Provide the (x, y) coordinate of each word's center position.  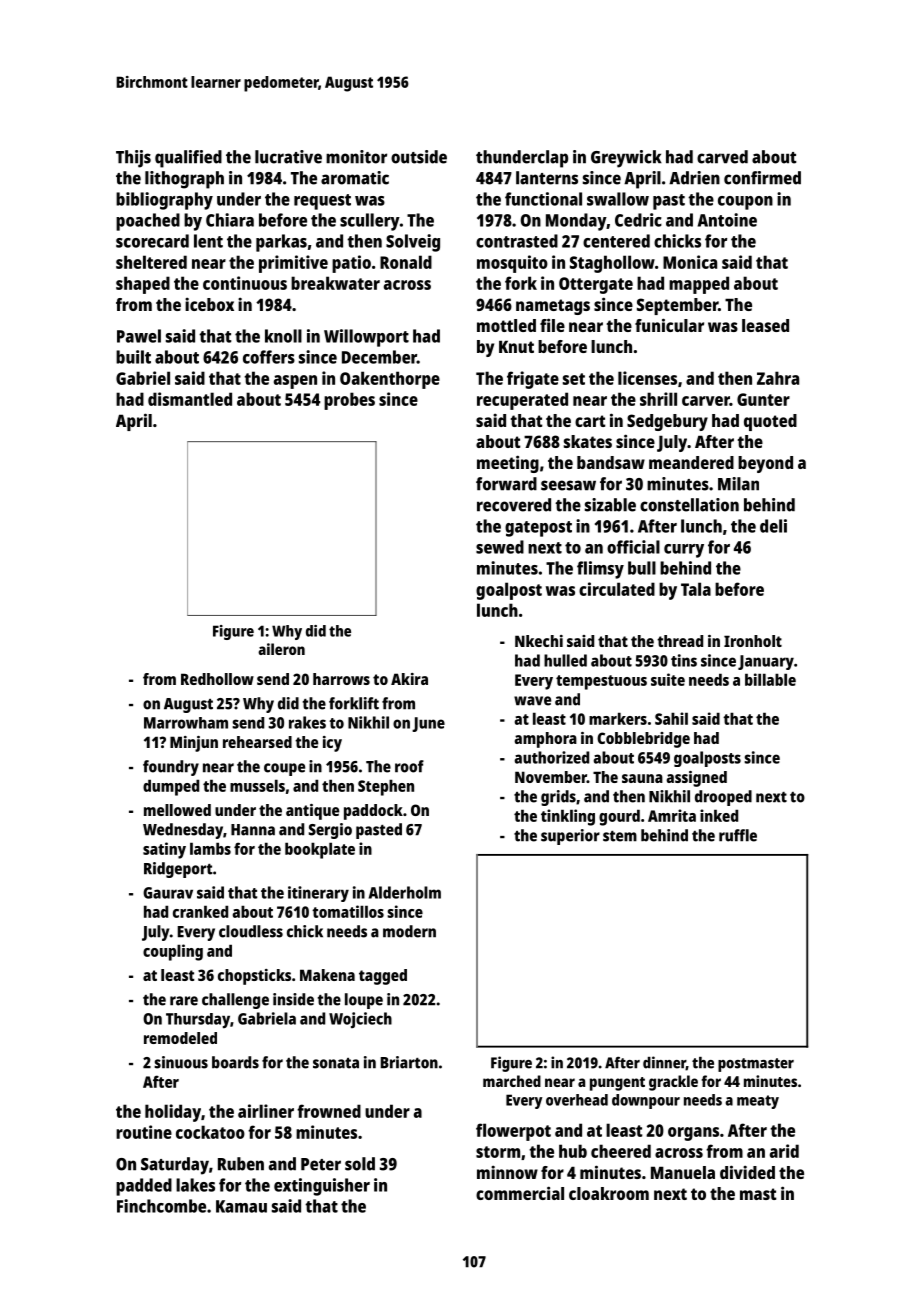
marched (512, 1081)
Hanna (253, 830)
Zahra (778, 378)
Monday (576, 222)
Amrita (672, 815)
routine (144, 1132)
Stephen (386, 787)
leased (765, 325)
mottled (506, 325)
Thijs (133, 159)
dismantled (190, 399)
